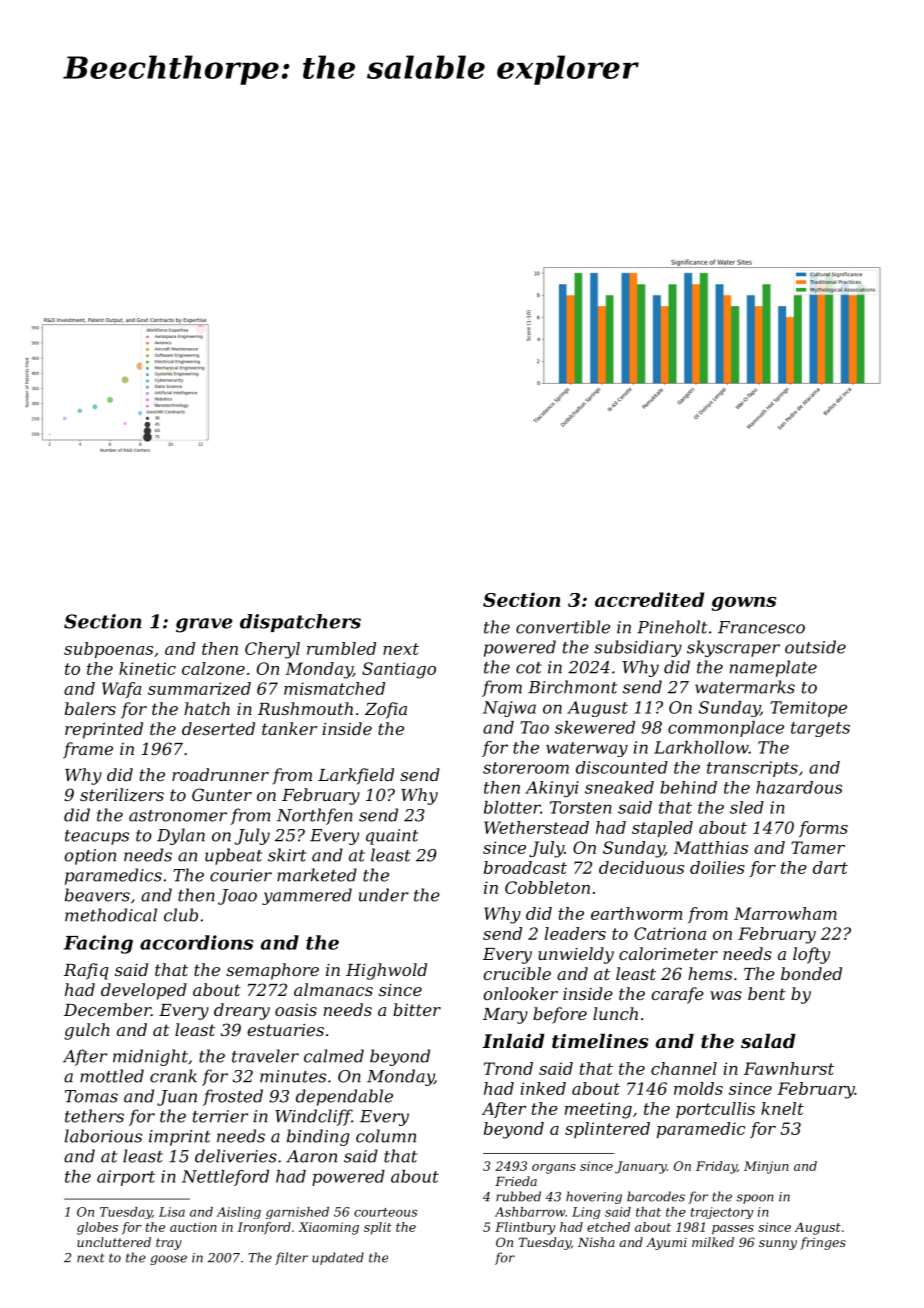  What do you see at coordinates (86, 971) in the screenshot?
I see `Rafiq` at bounding box center [86, 971].
